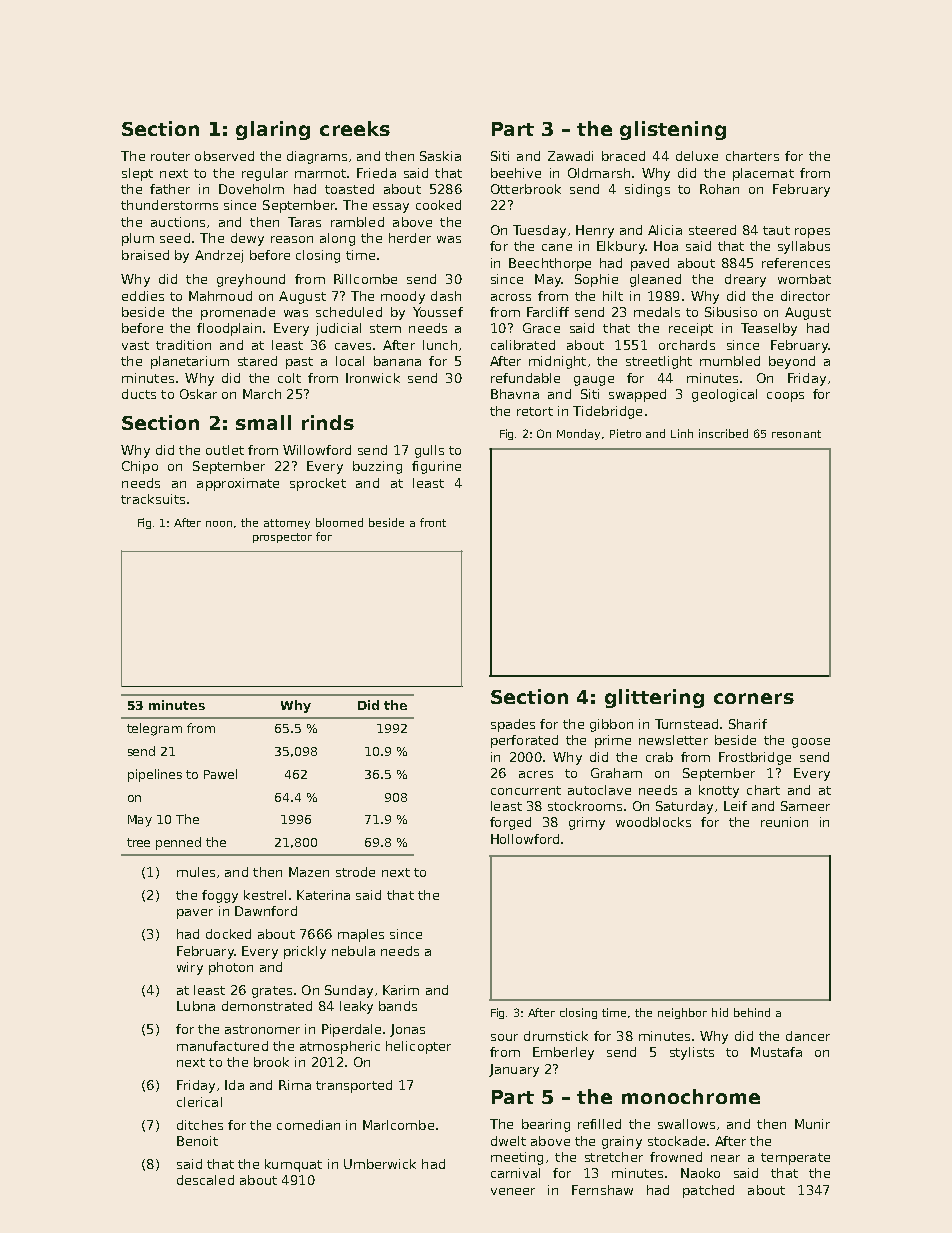 The image size is (952, 1233). I want to click on Pawel, so click(220, 774).
